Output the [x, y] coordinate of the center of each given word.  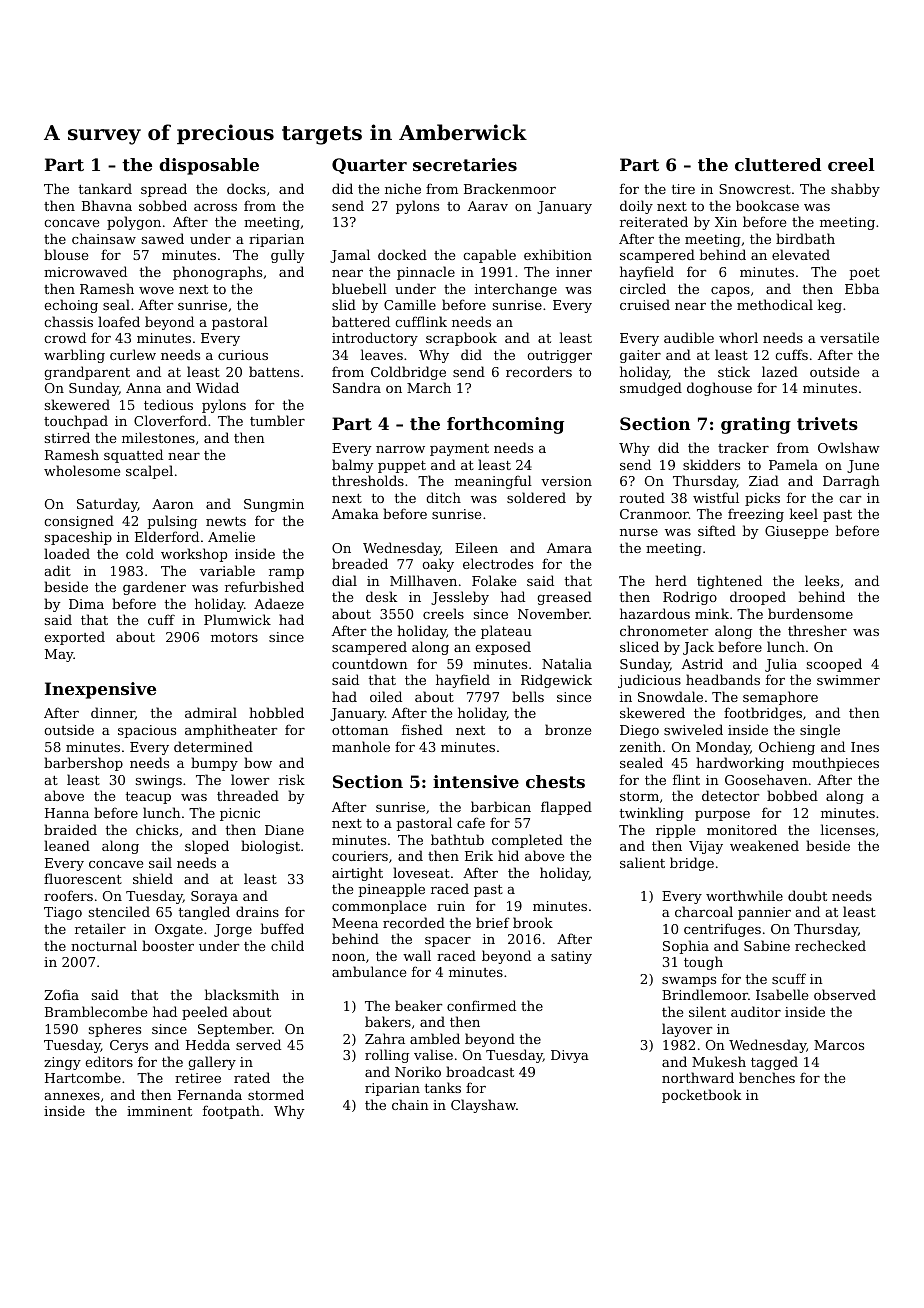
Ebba [862, 288]
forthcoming [505, 425]
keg [830, 306]
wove [156, 290]
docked [402, 254]
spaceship [78, 538]
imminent [159, 1111]
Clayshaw [483, 1106]
